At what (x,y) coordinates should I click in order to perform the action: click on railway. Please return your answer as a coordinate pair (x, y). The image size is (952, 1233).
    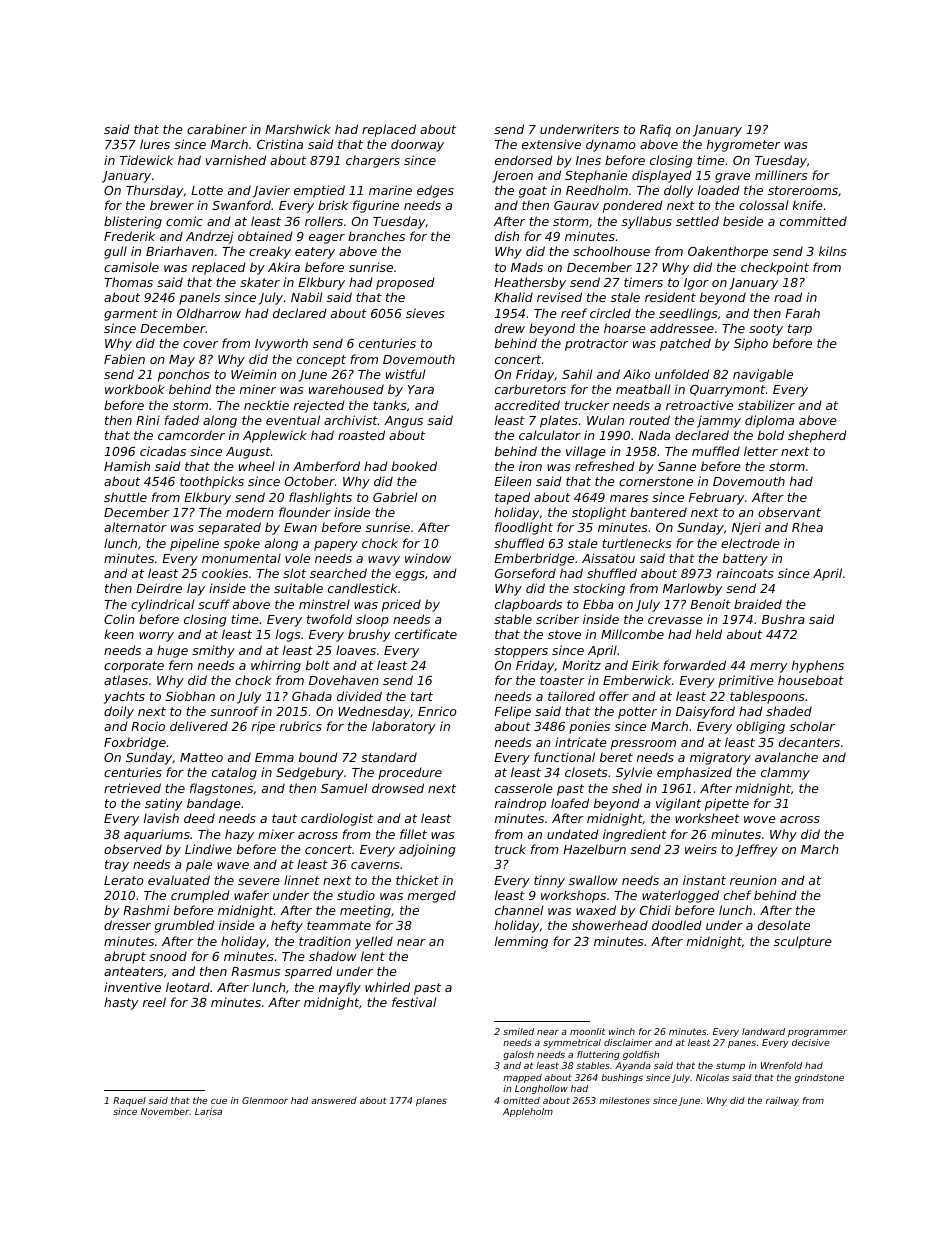
    Looking at the image, I should click on (782, 1101).
